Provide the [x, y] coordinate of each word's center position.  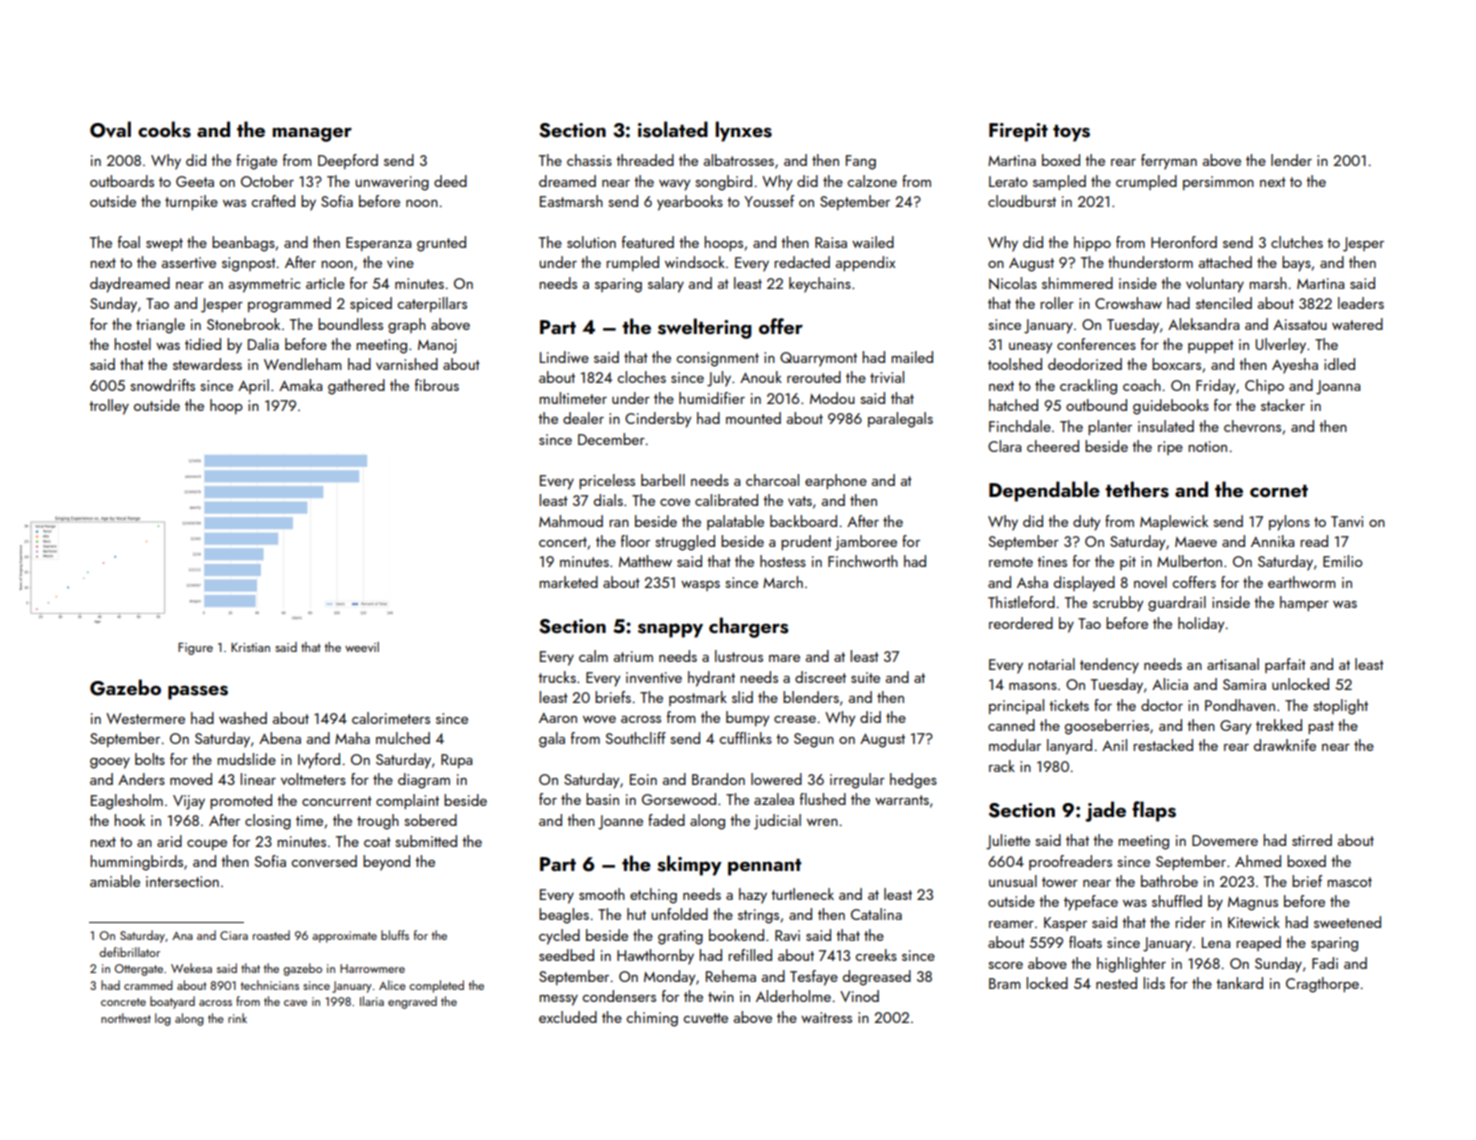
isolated [673, 129]
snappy [670, 630]
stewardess [207, 364]
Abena [280, 738]
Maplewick [1174, 522]
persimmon [1218, 183]
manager [312, 134]
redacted [802, 262]
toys [1071, 133]
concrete [123, 1002]
